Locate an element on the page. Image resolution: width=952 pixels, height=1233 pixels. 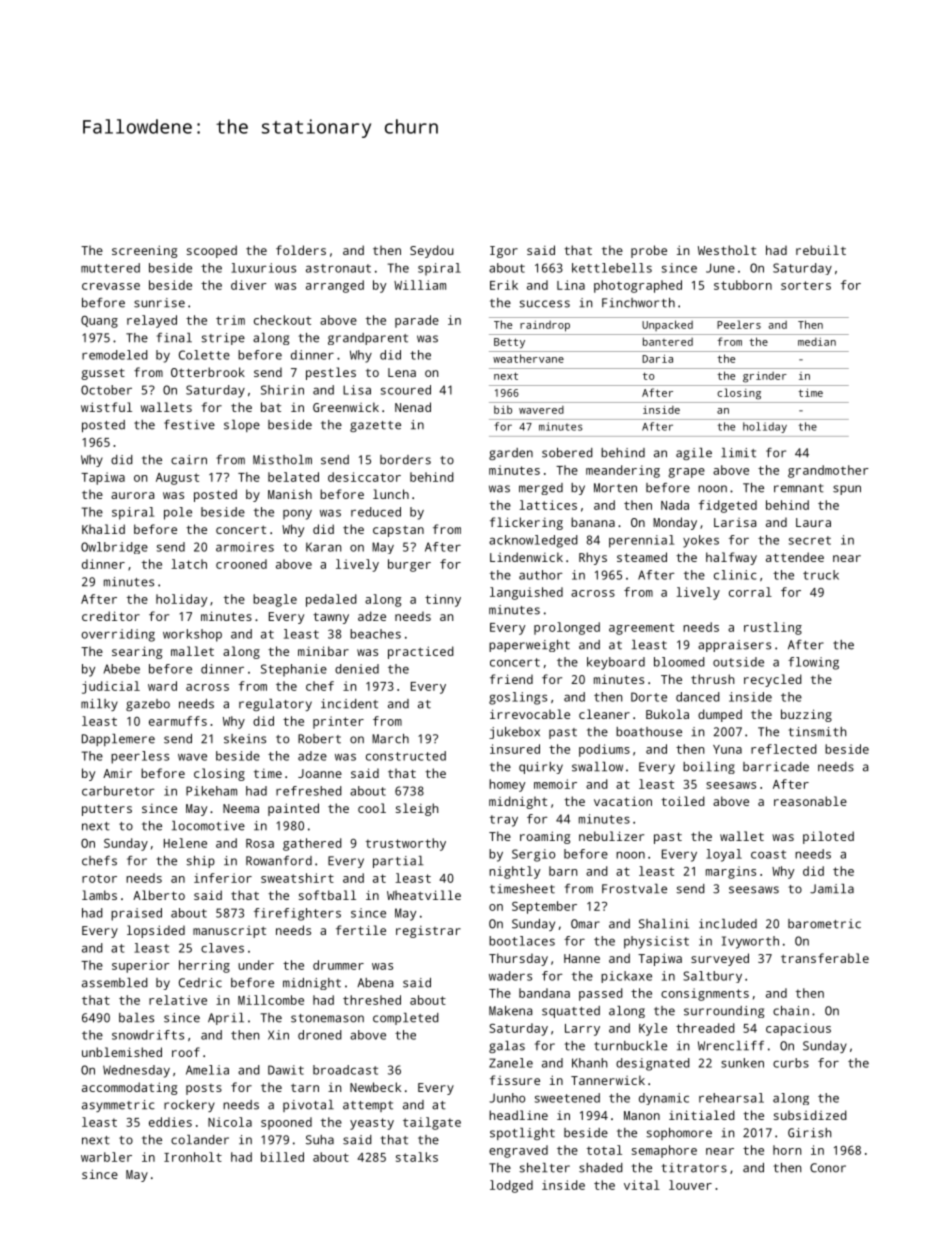
barometric is located at coordinates (824, 924).
